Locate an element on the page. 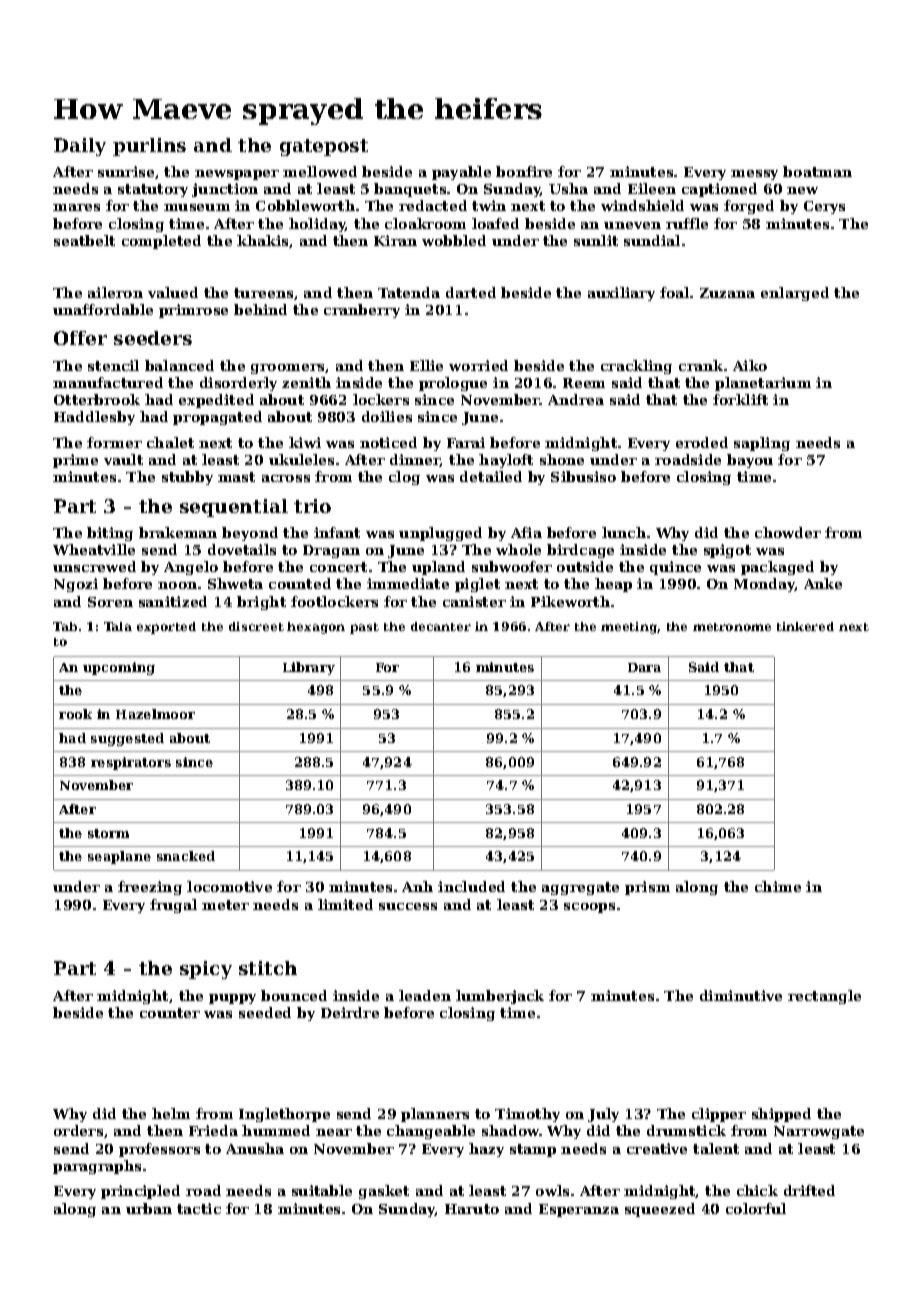 Image resolution: width=924 pixels, height=1308 pixels. enlarged is located at coordinates (795, 294).
